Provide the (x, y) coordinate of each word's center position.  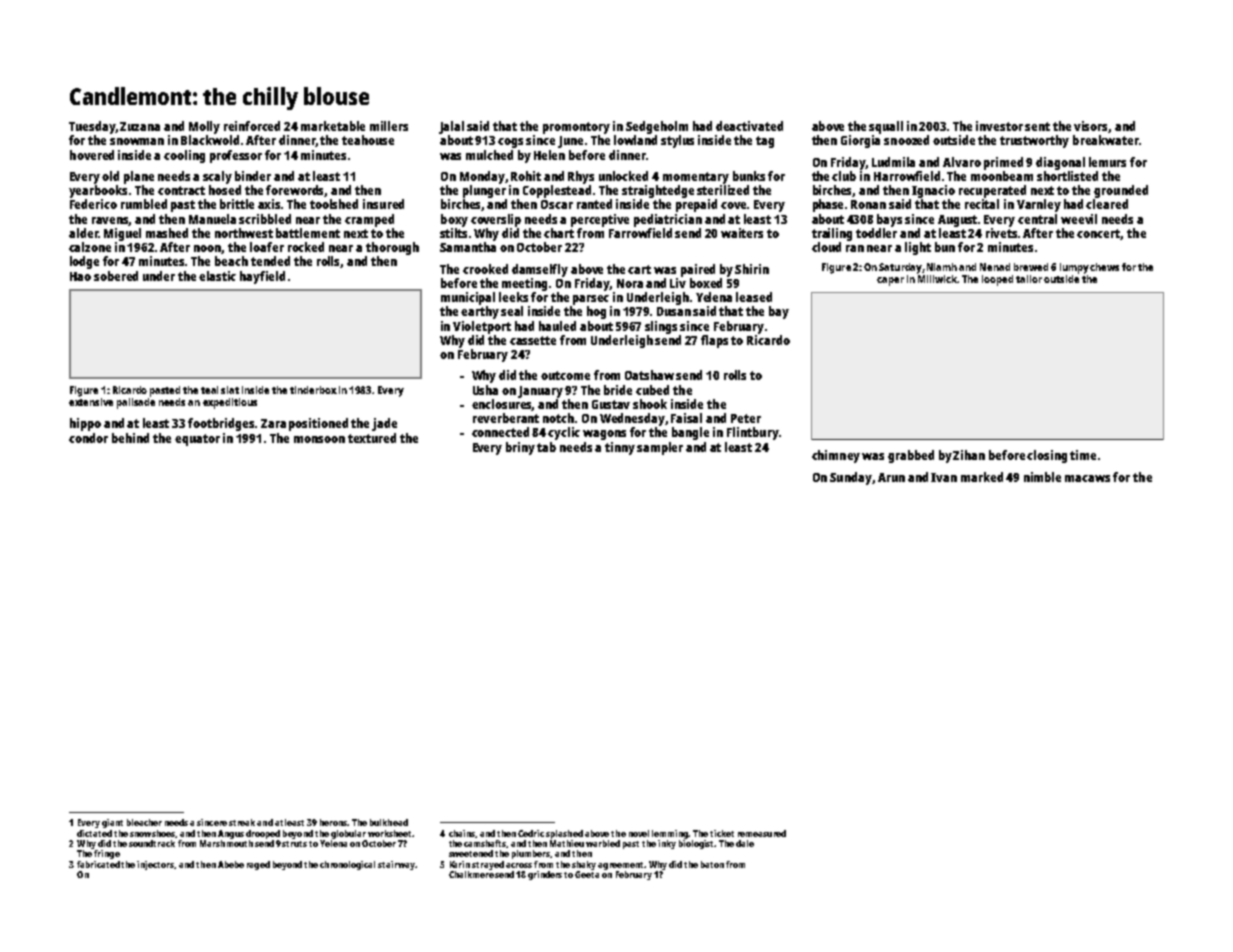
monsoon (319, 439)
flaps (714, 341)
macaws (1087, 478)
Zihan (969, 455)
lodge (84, 262)
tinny (620, 448)
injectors (156, 865)
